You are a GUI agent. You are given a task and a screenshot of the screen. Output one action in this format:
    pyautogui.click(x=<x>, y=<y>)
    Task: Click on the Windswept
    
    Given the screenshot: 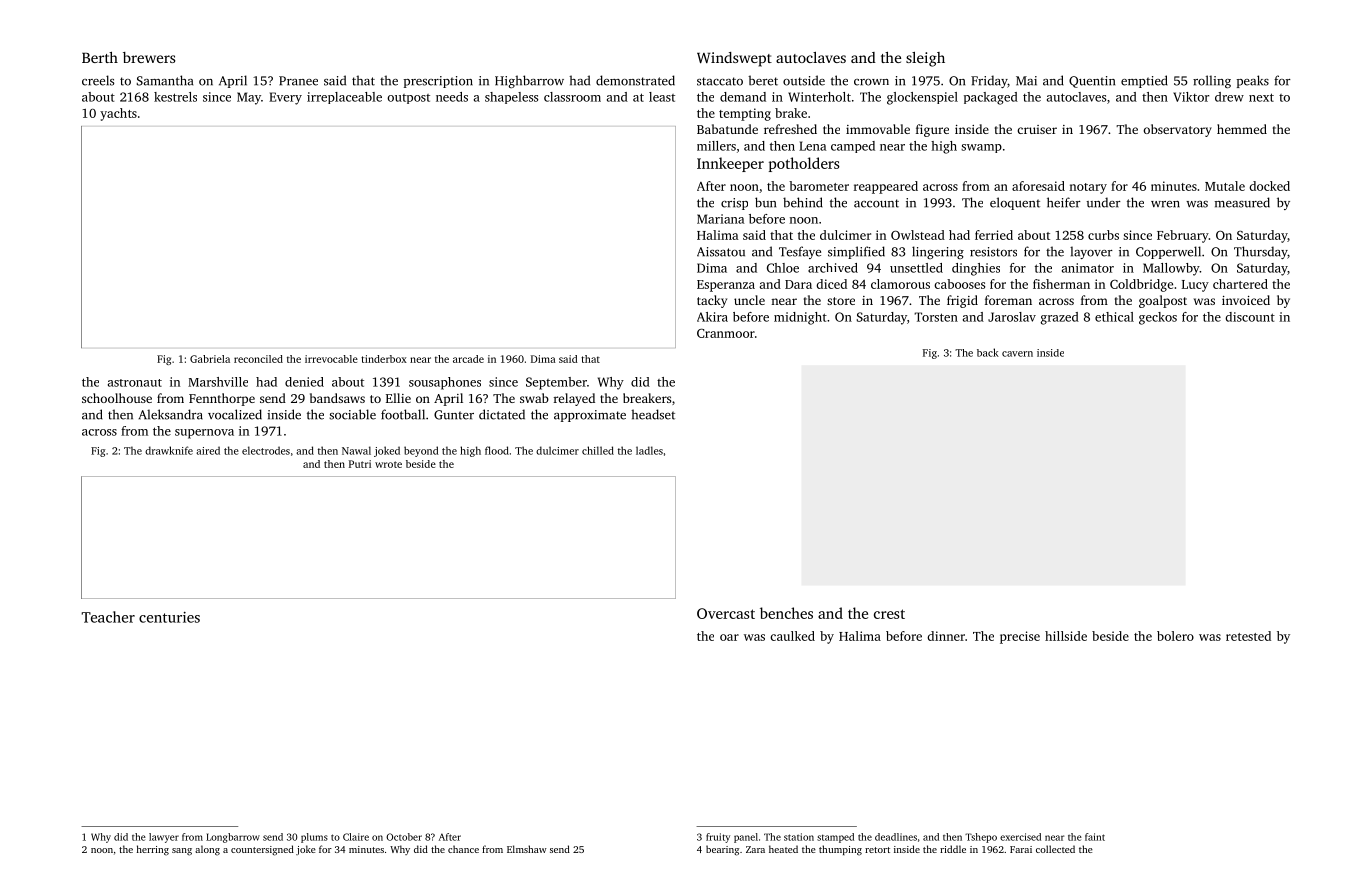 What is the action you would take?
    pyautogui.click(x=734, y=59)
